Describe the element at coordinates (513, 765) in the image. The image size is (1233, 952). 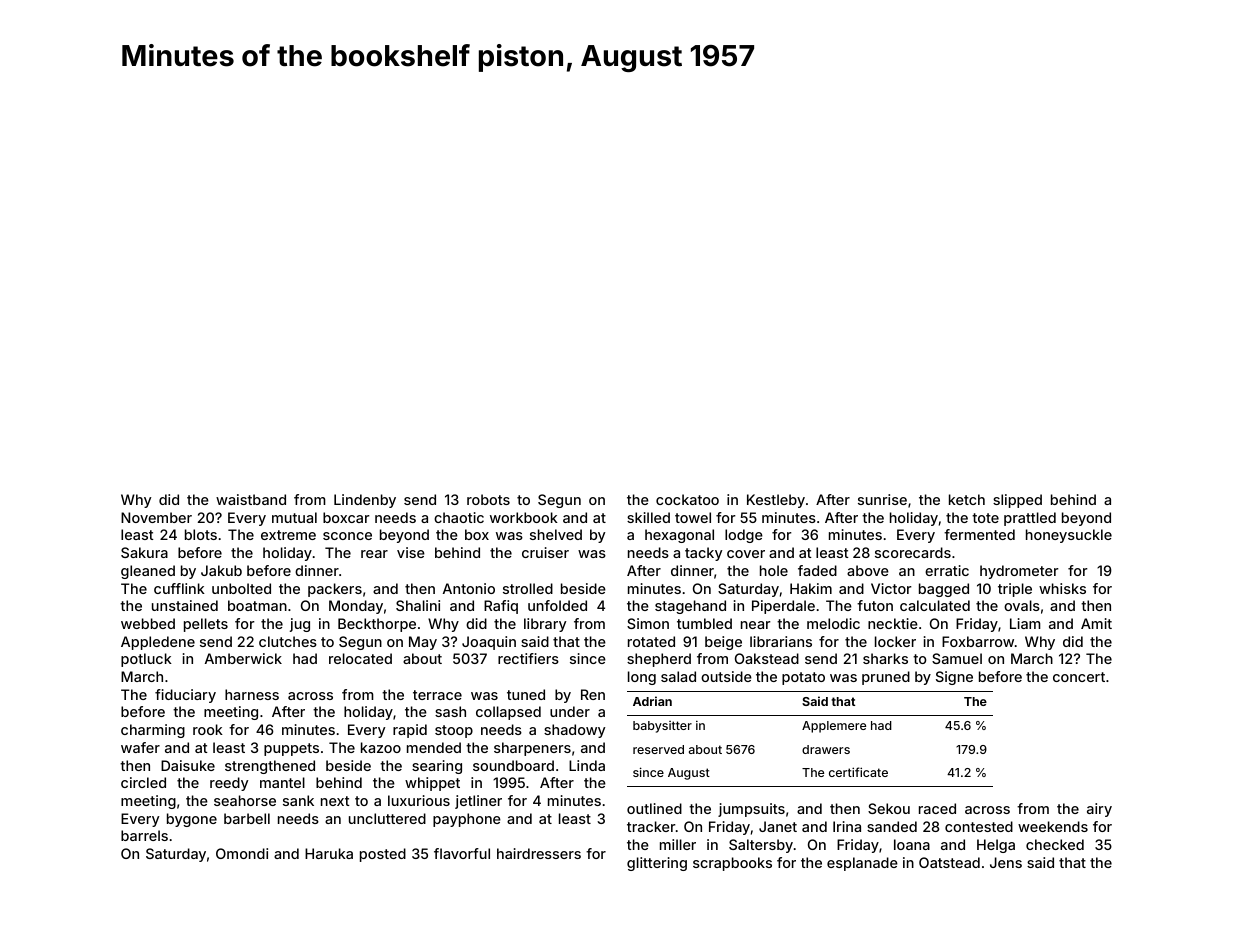
I see `soundboard` at that location.
